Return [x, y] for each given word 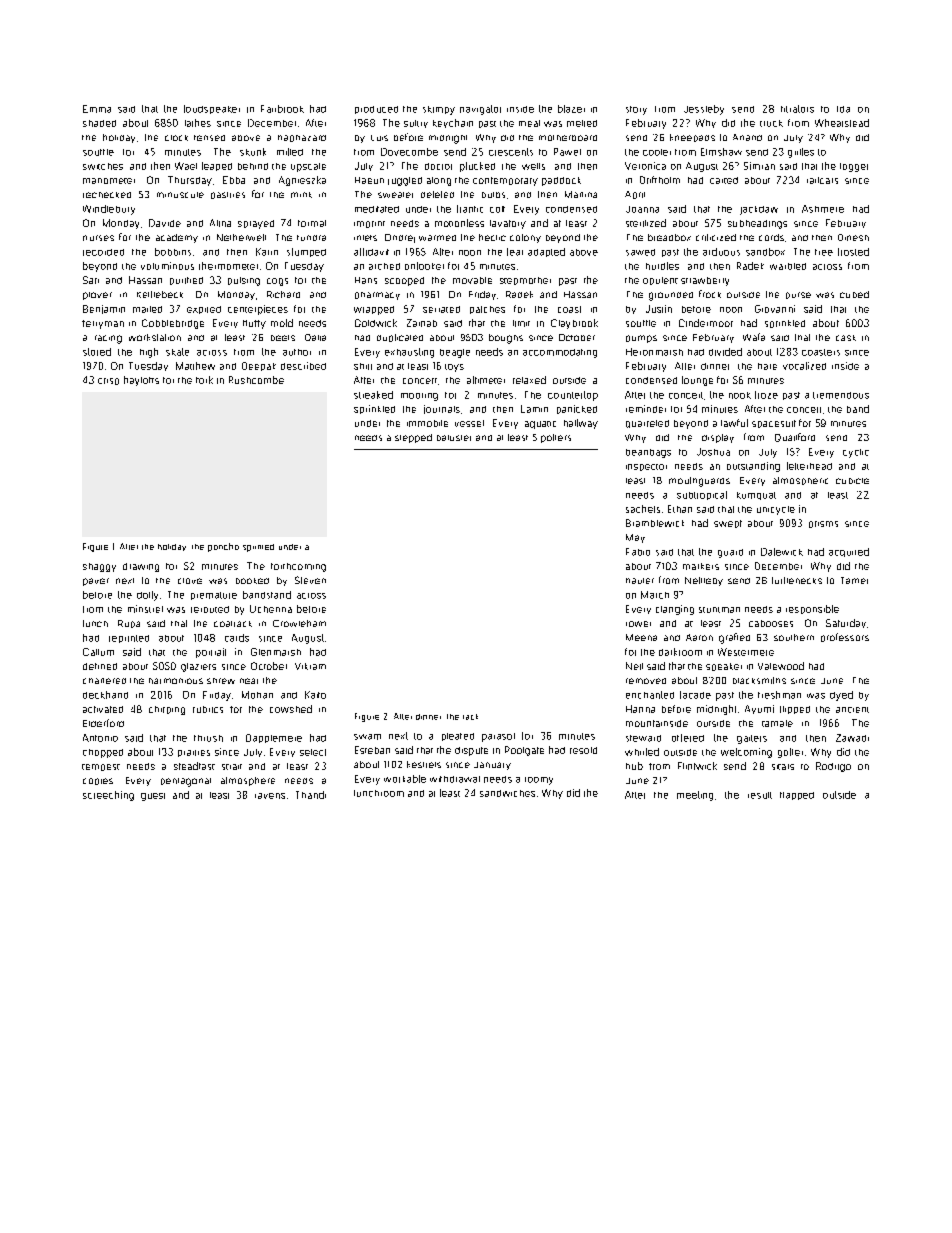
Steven [310, 580]
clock [176, 138]
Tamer [854, 580]
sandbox [765, 252]
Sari [91, 280]
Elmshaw [721, 152]
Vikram [310, 666]
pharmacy [377, 296]
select [313, 752]
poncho [223, 547]
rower [638, 624]
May [635, 538]
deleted [437, 194]
